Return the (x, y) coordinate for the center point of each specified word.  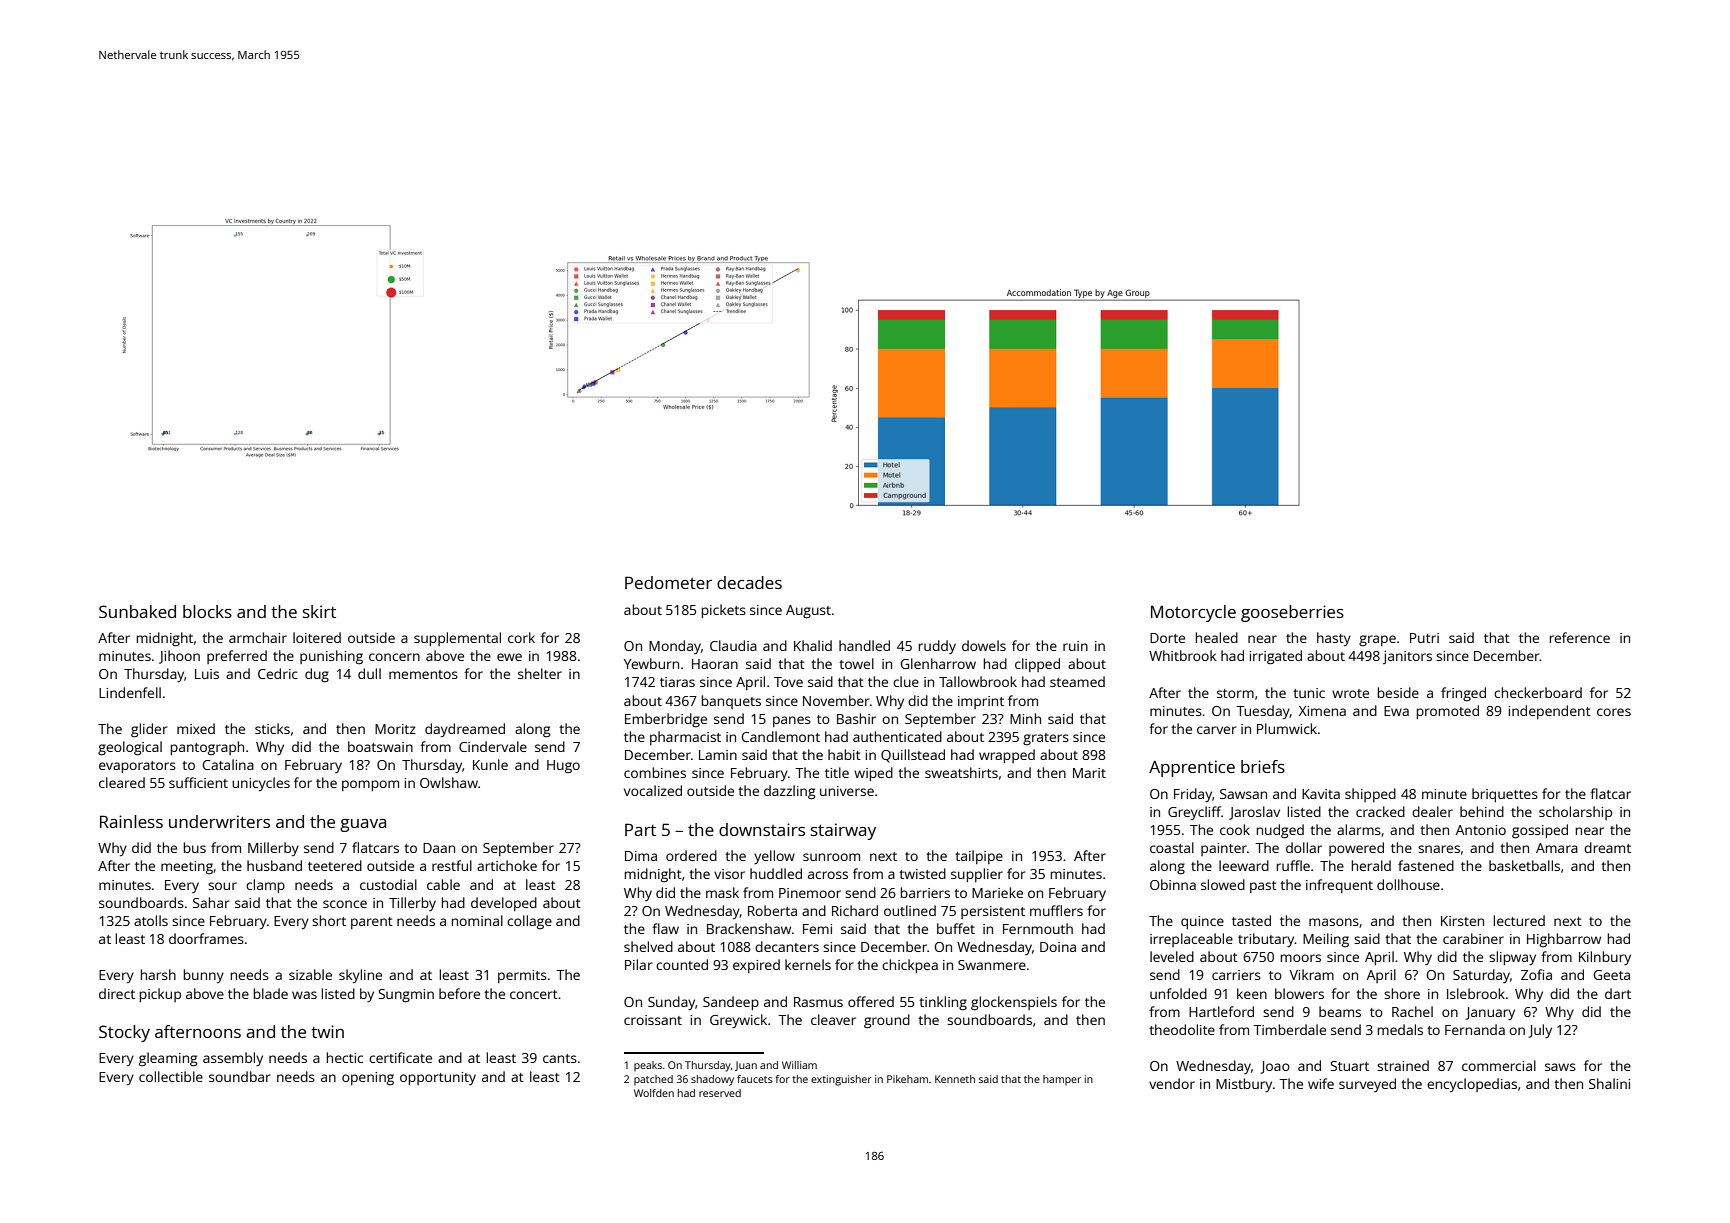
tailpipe (979, 857)
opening (368, 1078)
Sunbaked (137, 611)
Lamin (718, 755)
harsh (158, 974)
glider (149, 730)
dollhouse (1408, 884)
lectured (1519, 920)
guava (363, 825)
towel (856, 663)
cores (1614, 712)
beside (1398, 692)
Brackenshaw (749, 928)
